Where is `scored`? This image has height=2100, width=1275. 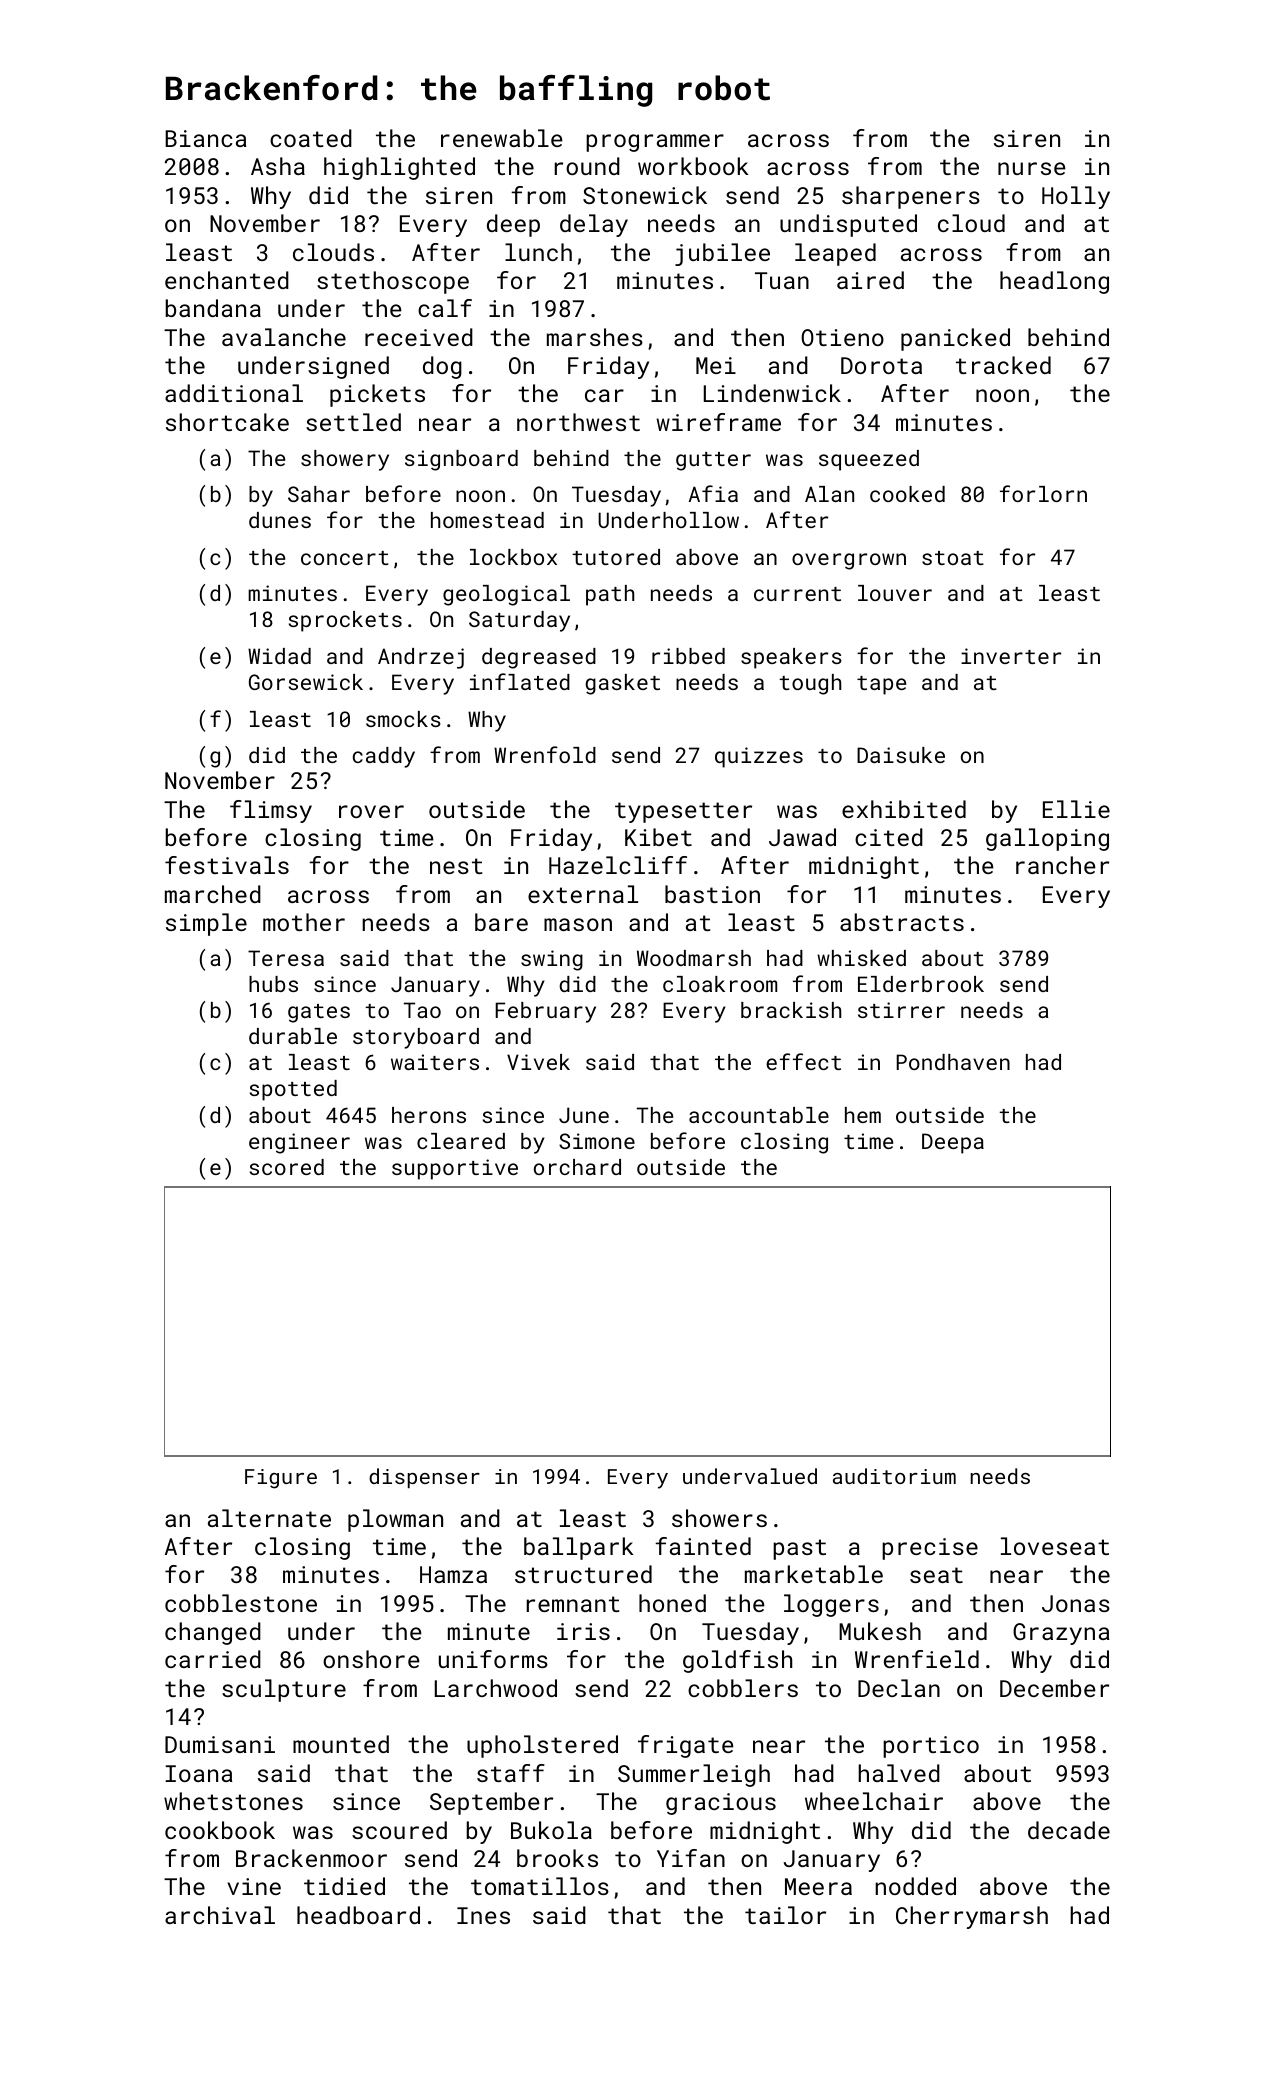
scored is located at coordinates (287, 1167).
